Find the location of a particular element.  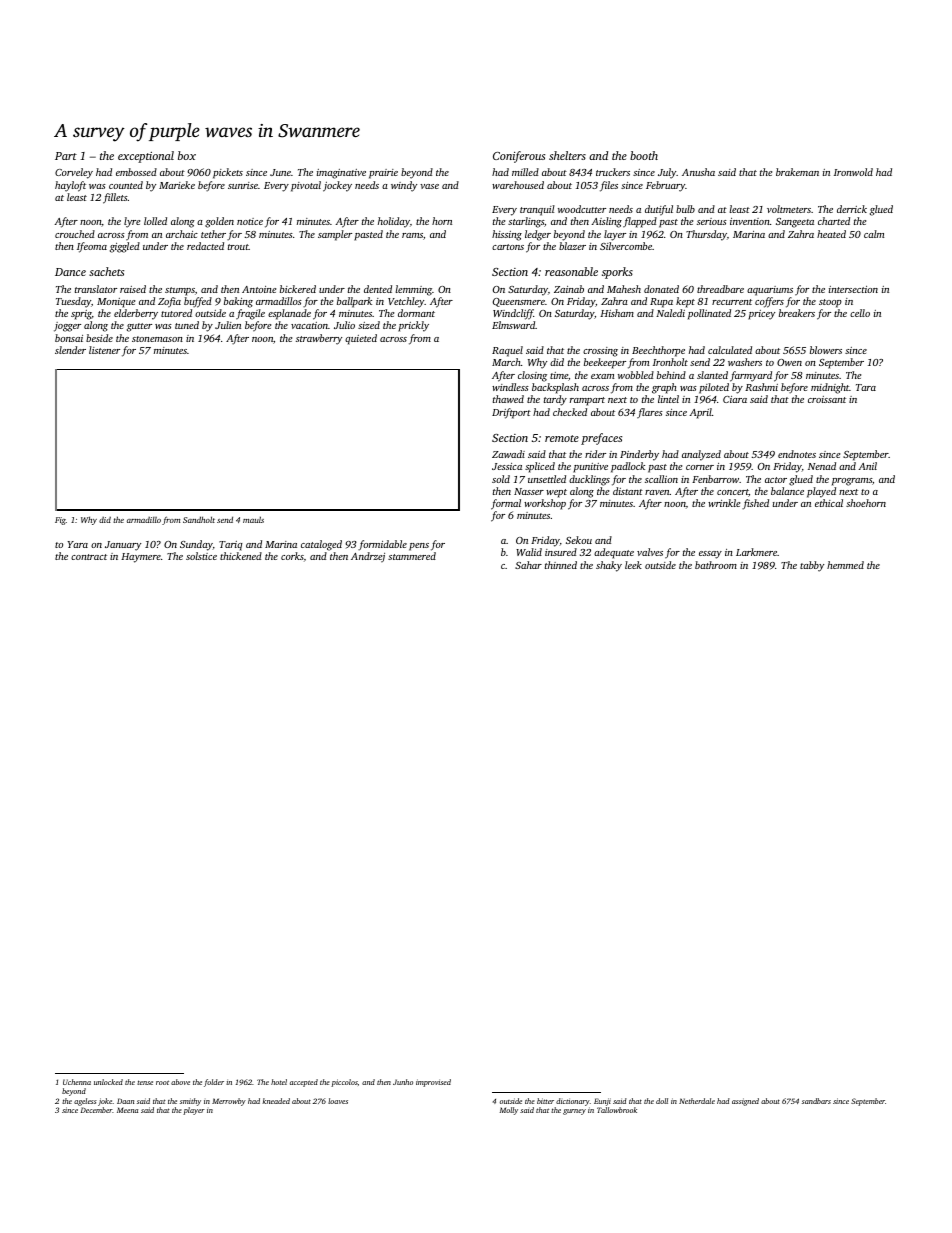

washers is located at coordinates (745, 362).
